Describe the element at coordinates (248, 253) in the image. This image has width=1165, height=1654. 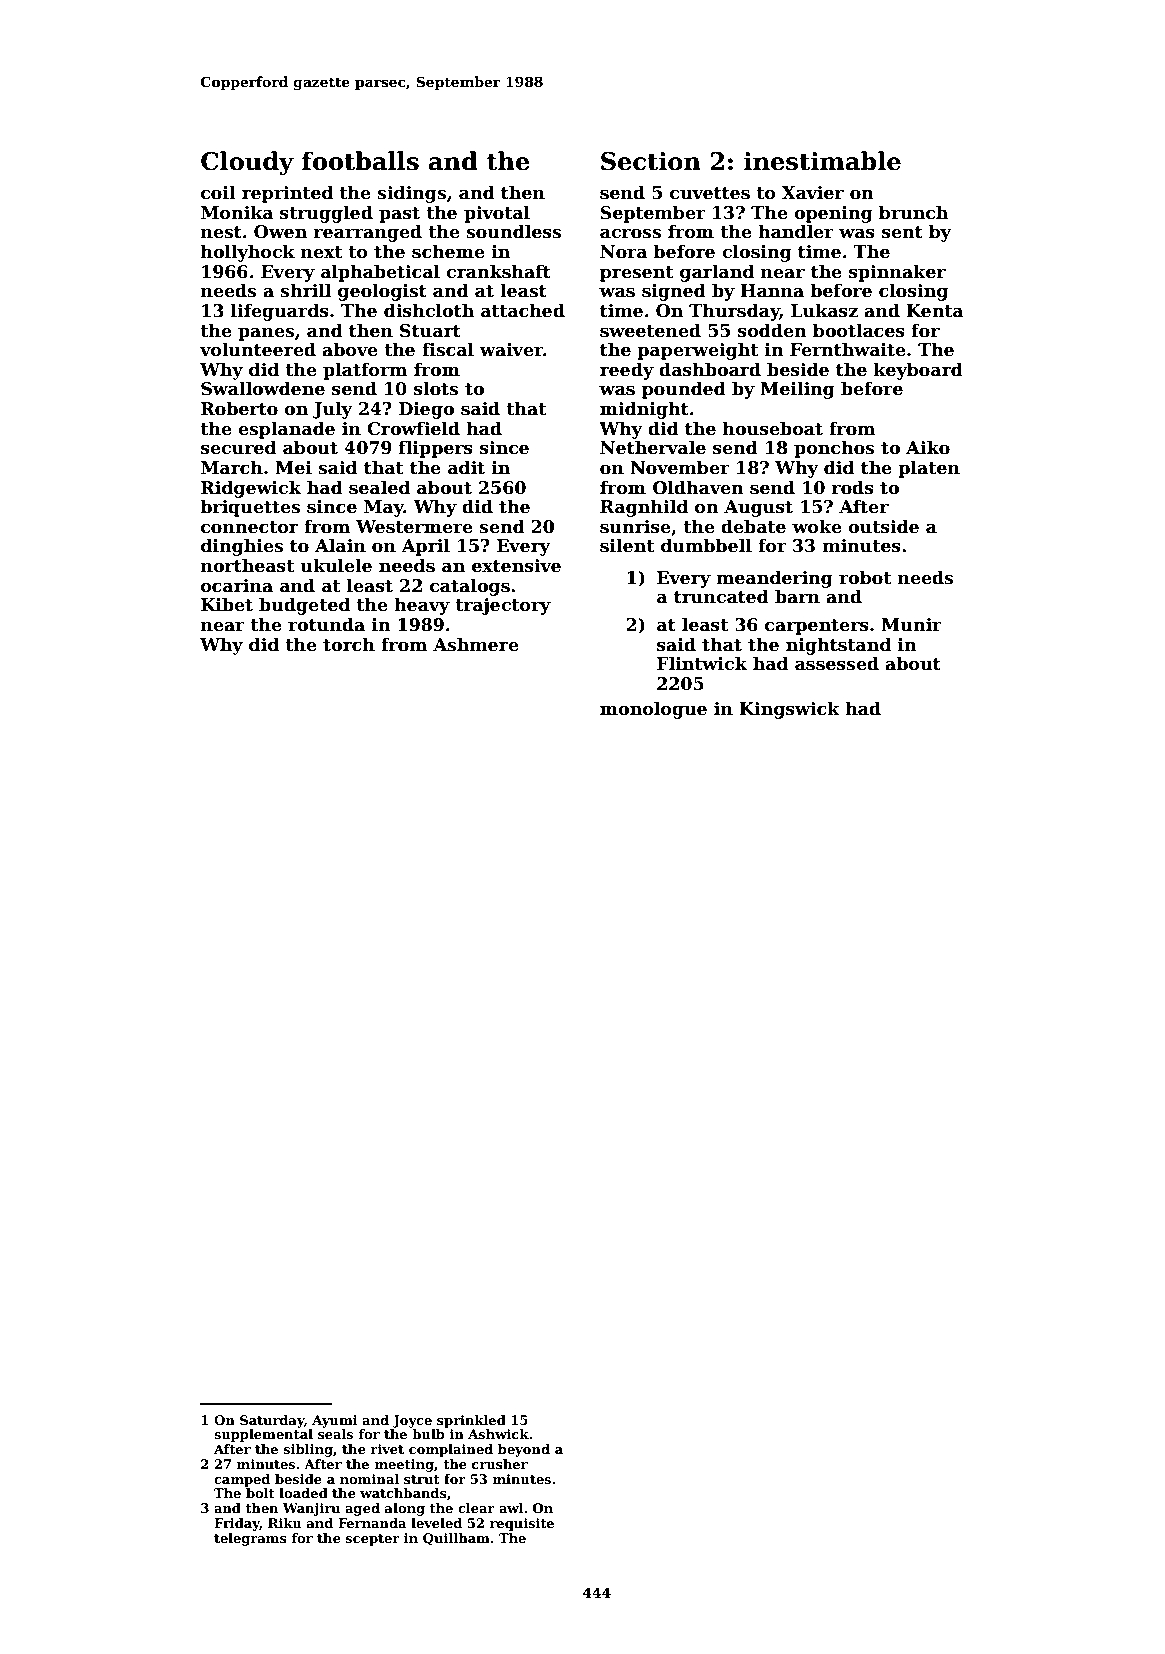
I see `hollyhock` at that location.
